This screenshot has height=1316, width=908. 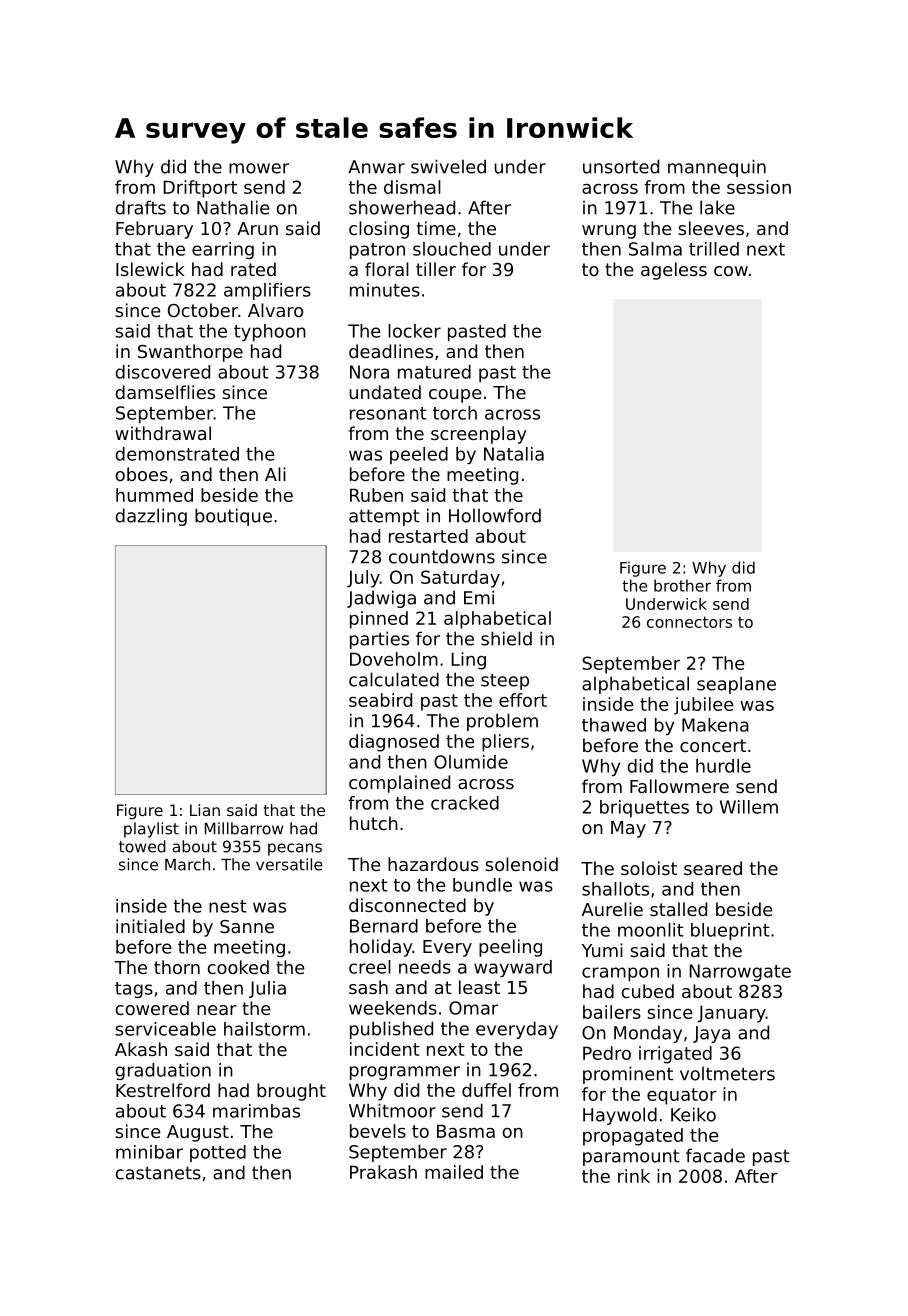 What do you see at coordinates (452, 249) in the screenshot?
I see `slouched` at bounding box center [452, 249].
